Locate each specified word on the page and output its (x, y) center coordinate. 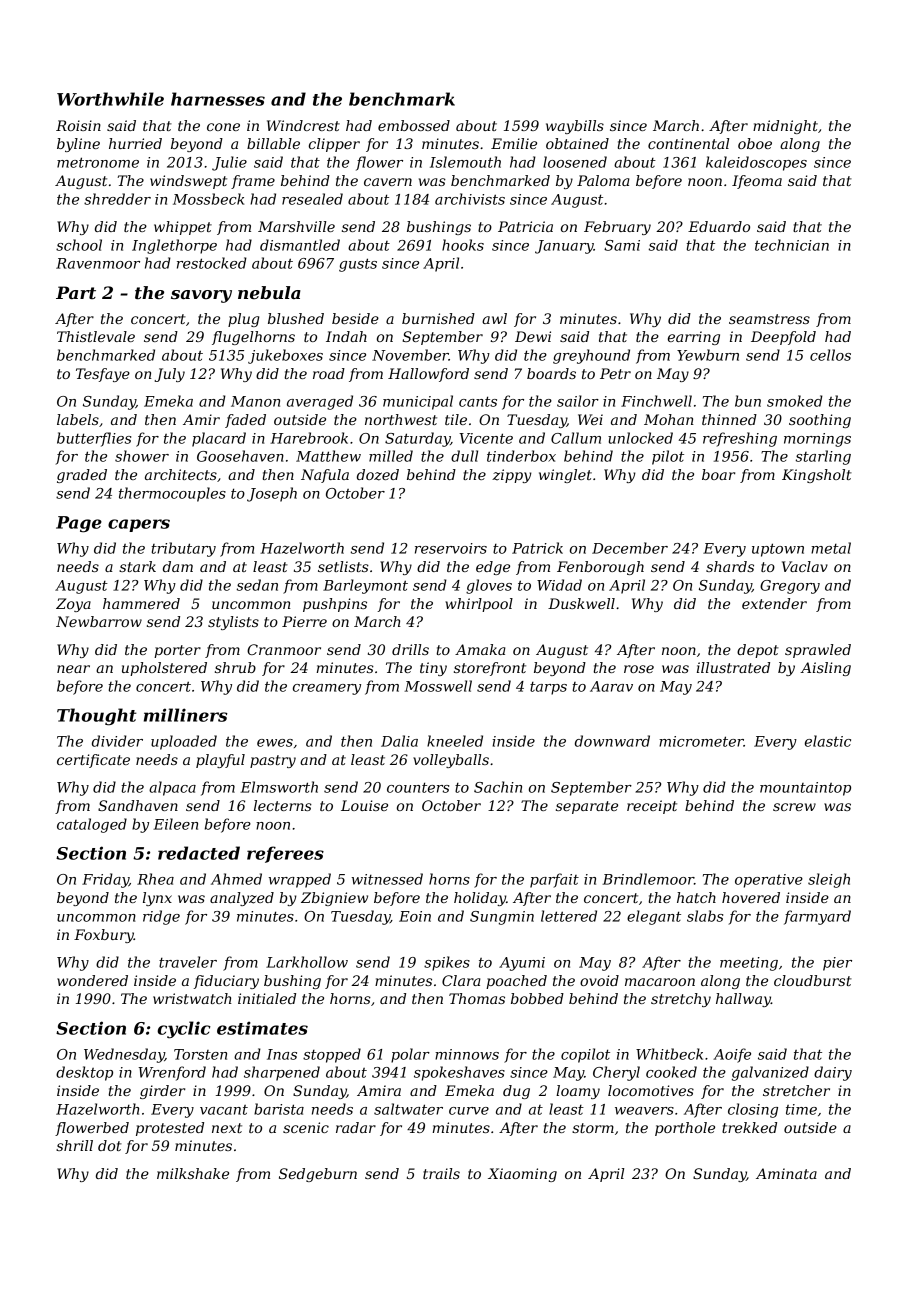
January (564, 247)
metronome (98, 162)
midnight (785, 127)
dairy (833, 1073)
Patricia (525, 226)
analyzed (242, 899)
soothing (820, 421)
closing (753, 1110)
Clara (461, 980)
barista (279, 1109)
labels (78, 419)
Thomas (477, 998)
